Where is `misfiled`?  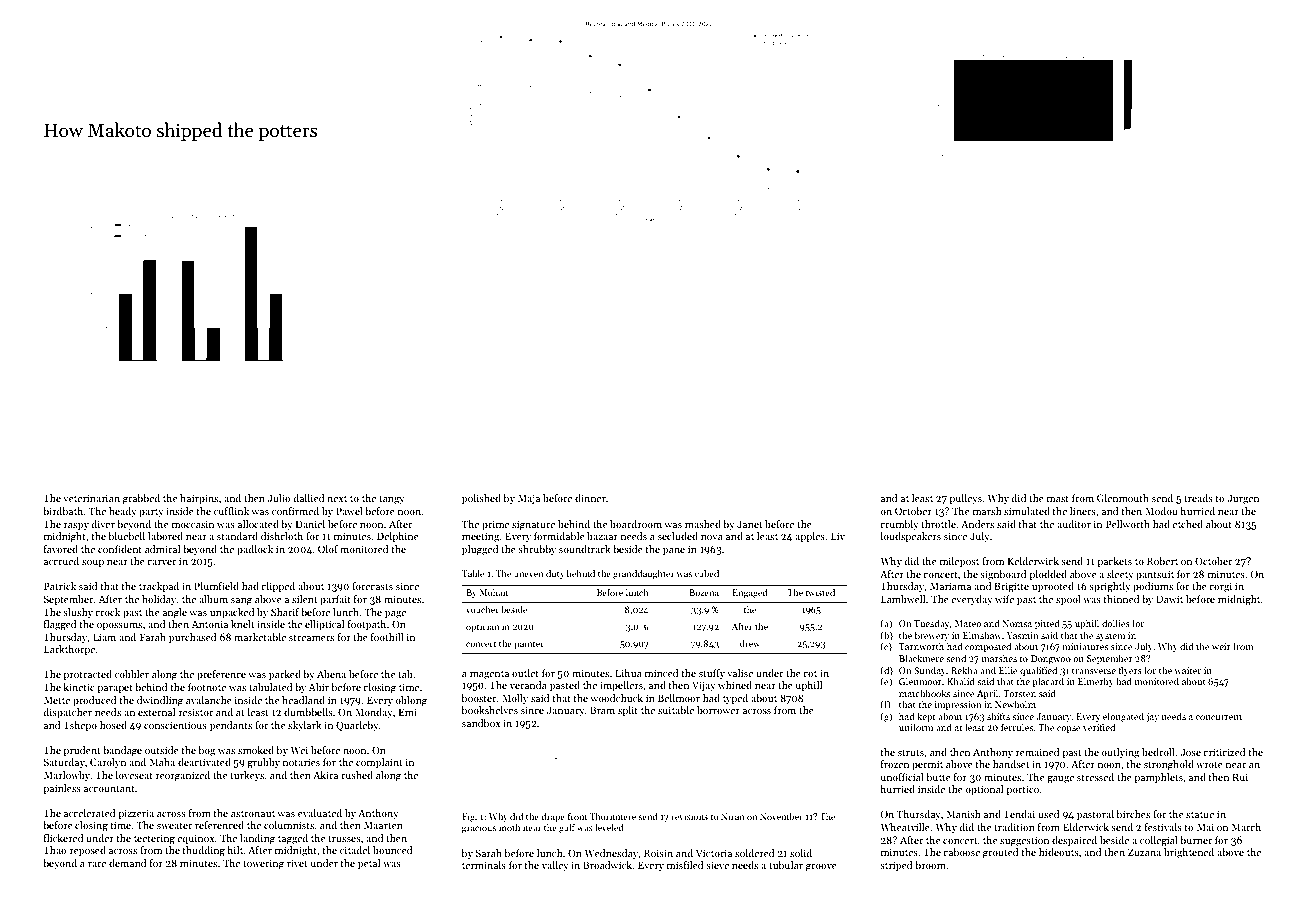 misfiled is located at coordinates (685, 865).
